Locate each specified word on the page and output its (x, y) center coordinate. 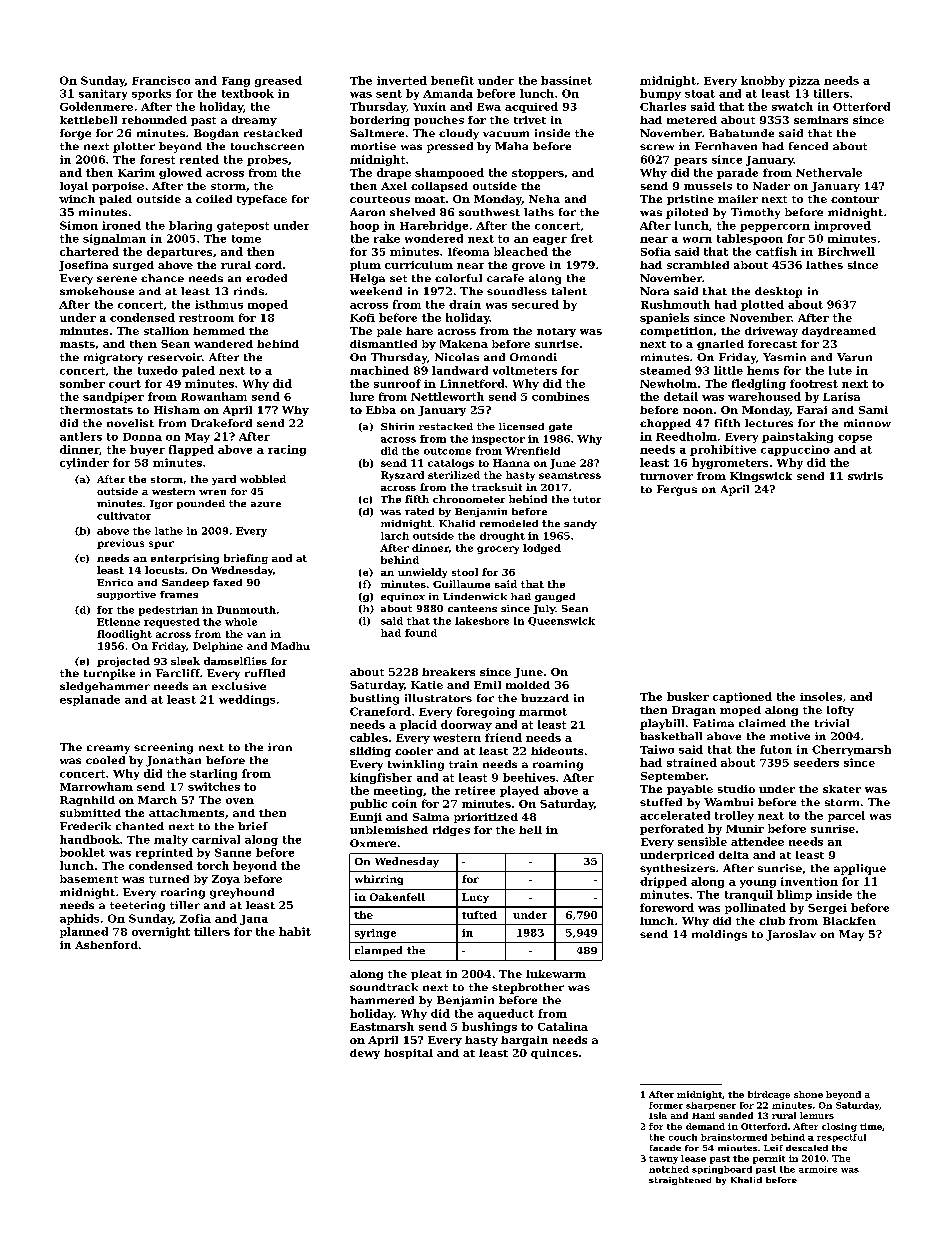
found (421, 633)
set (398, 278)
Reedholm (686, 436)
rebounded (154, 120)
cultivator (124, 516)
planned (84, 932)
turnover (666, 476)
